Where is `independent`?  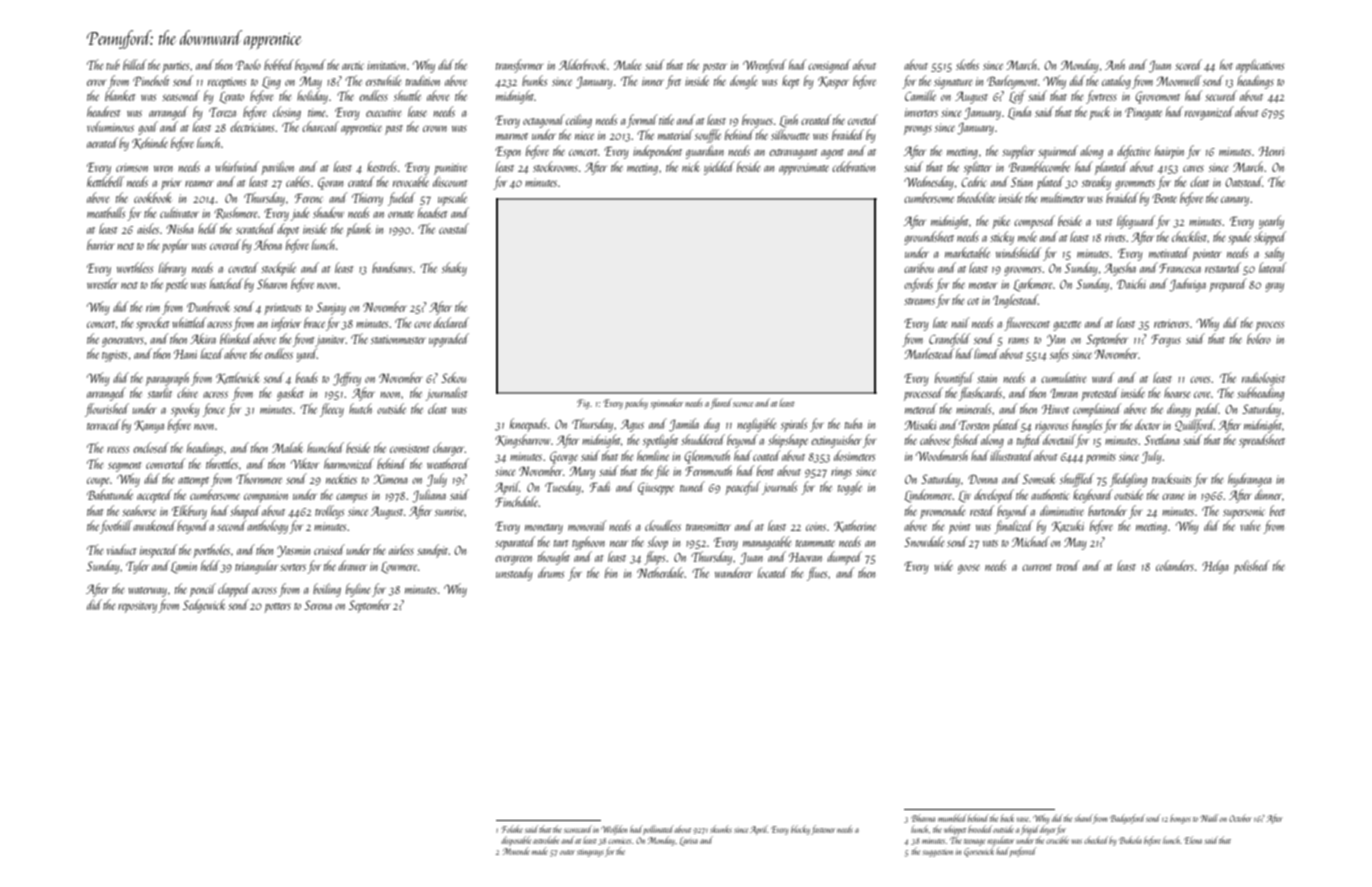
independent is located at coordinates (657, 152).
